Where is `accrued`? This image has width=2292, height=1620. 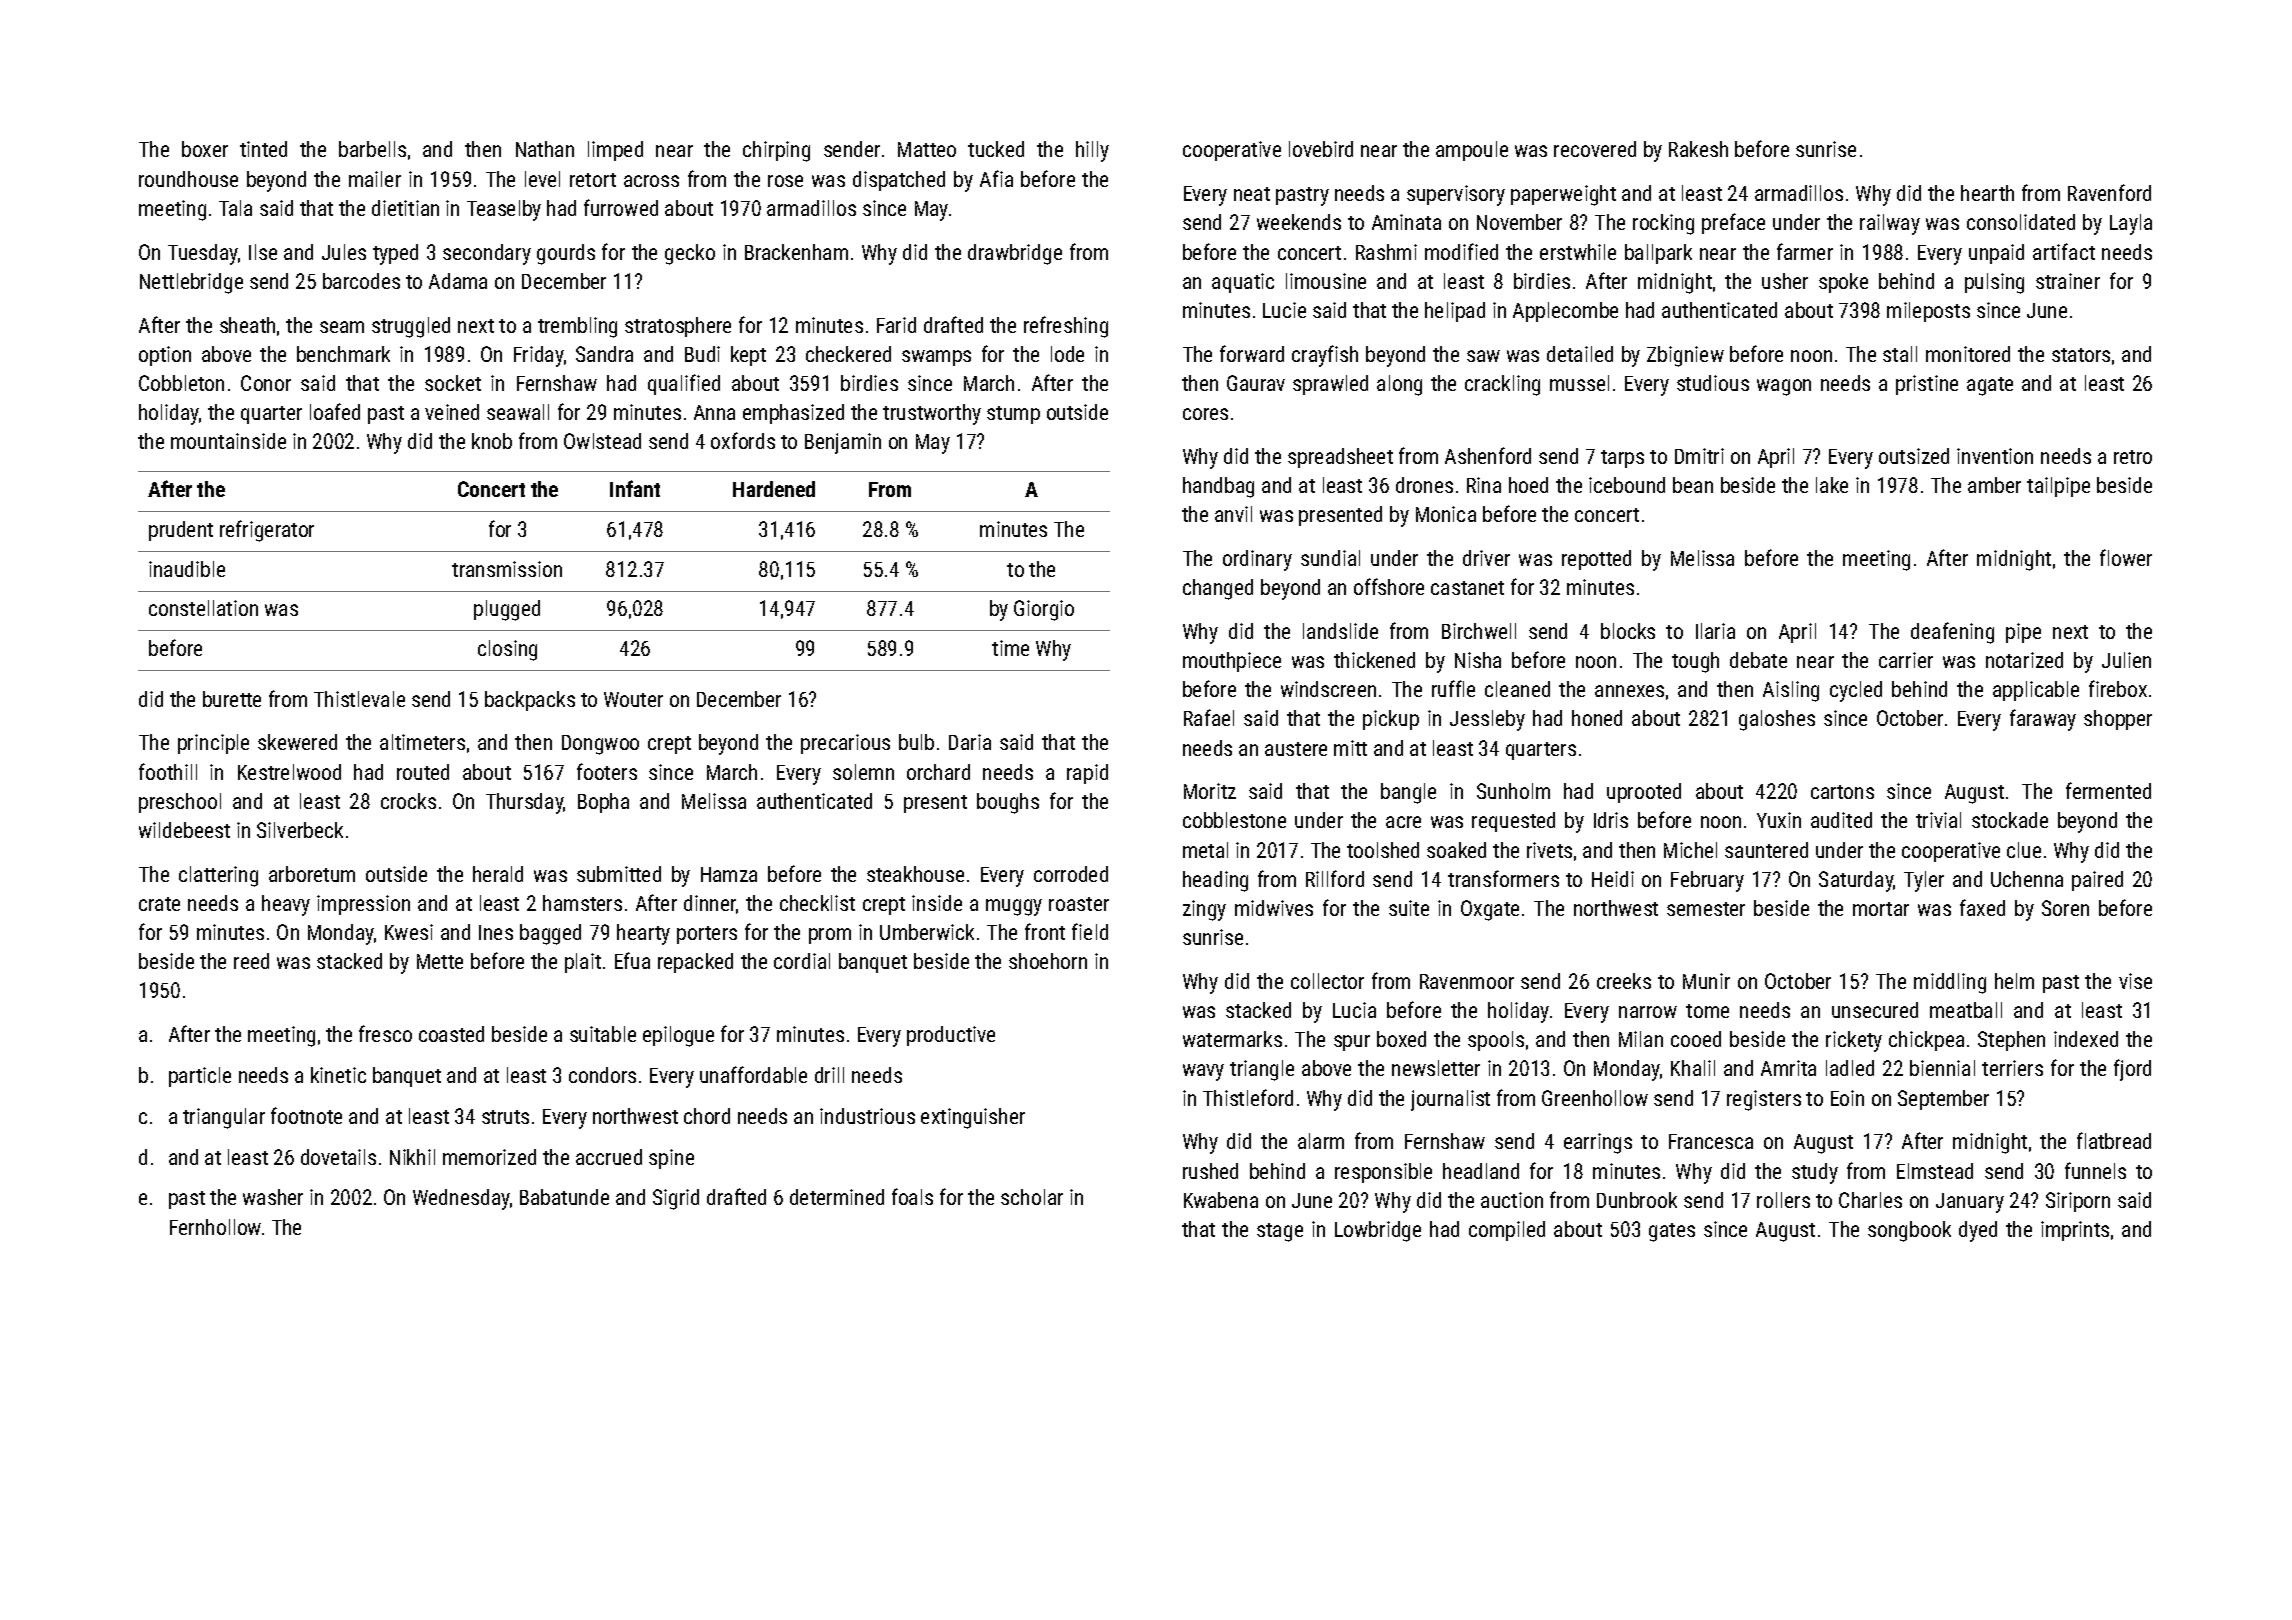 accrued is located at coordinates (609, 1157).
